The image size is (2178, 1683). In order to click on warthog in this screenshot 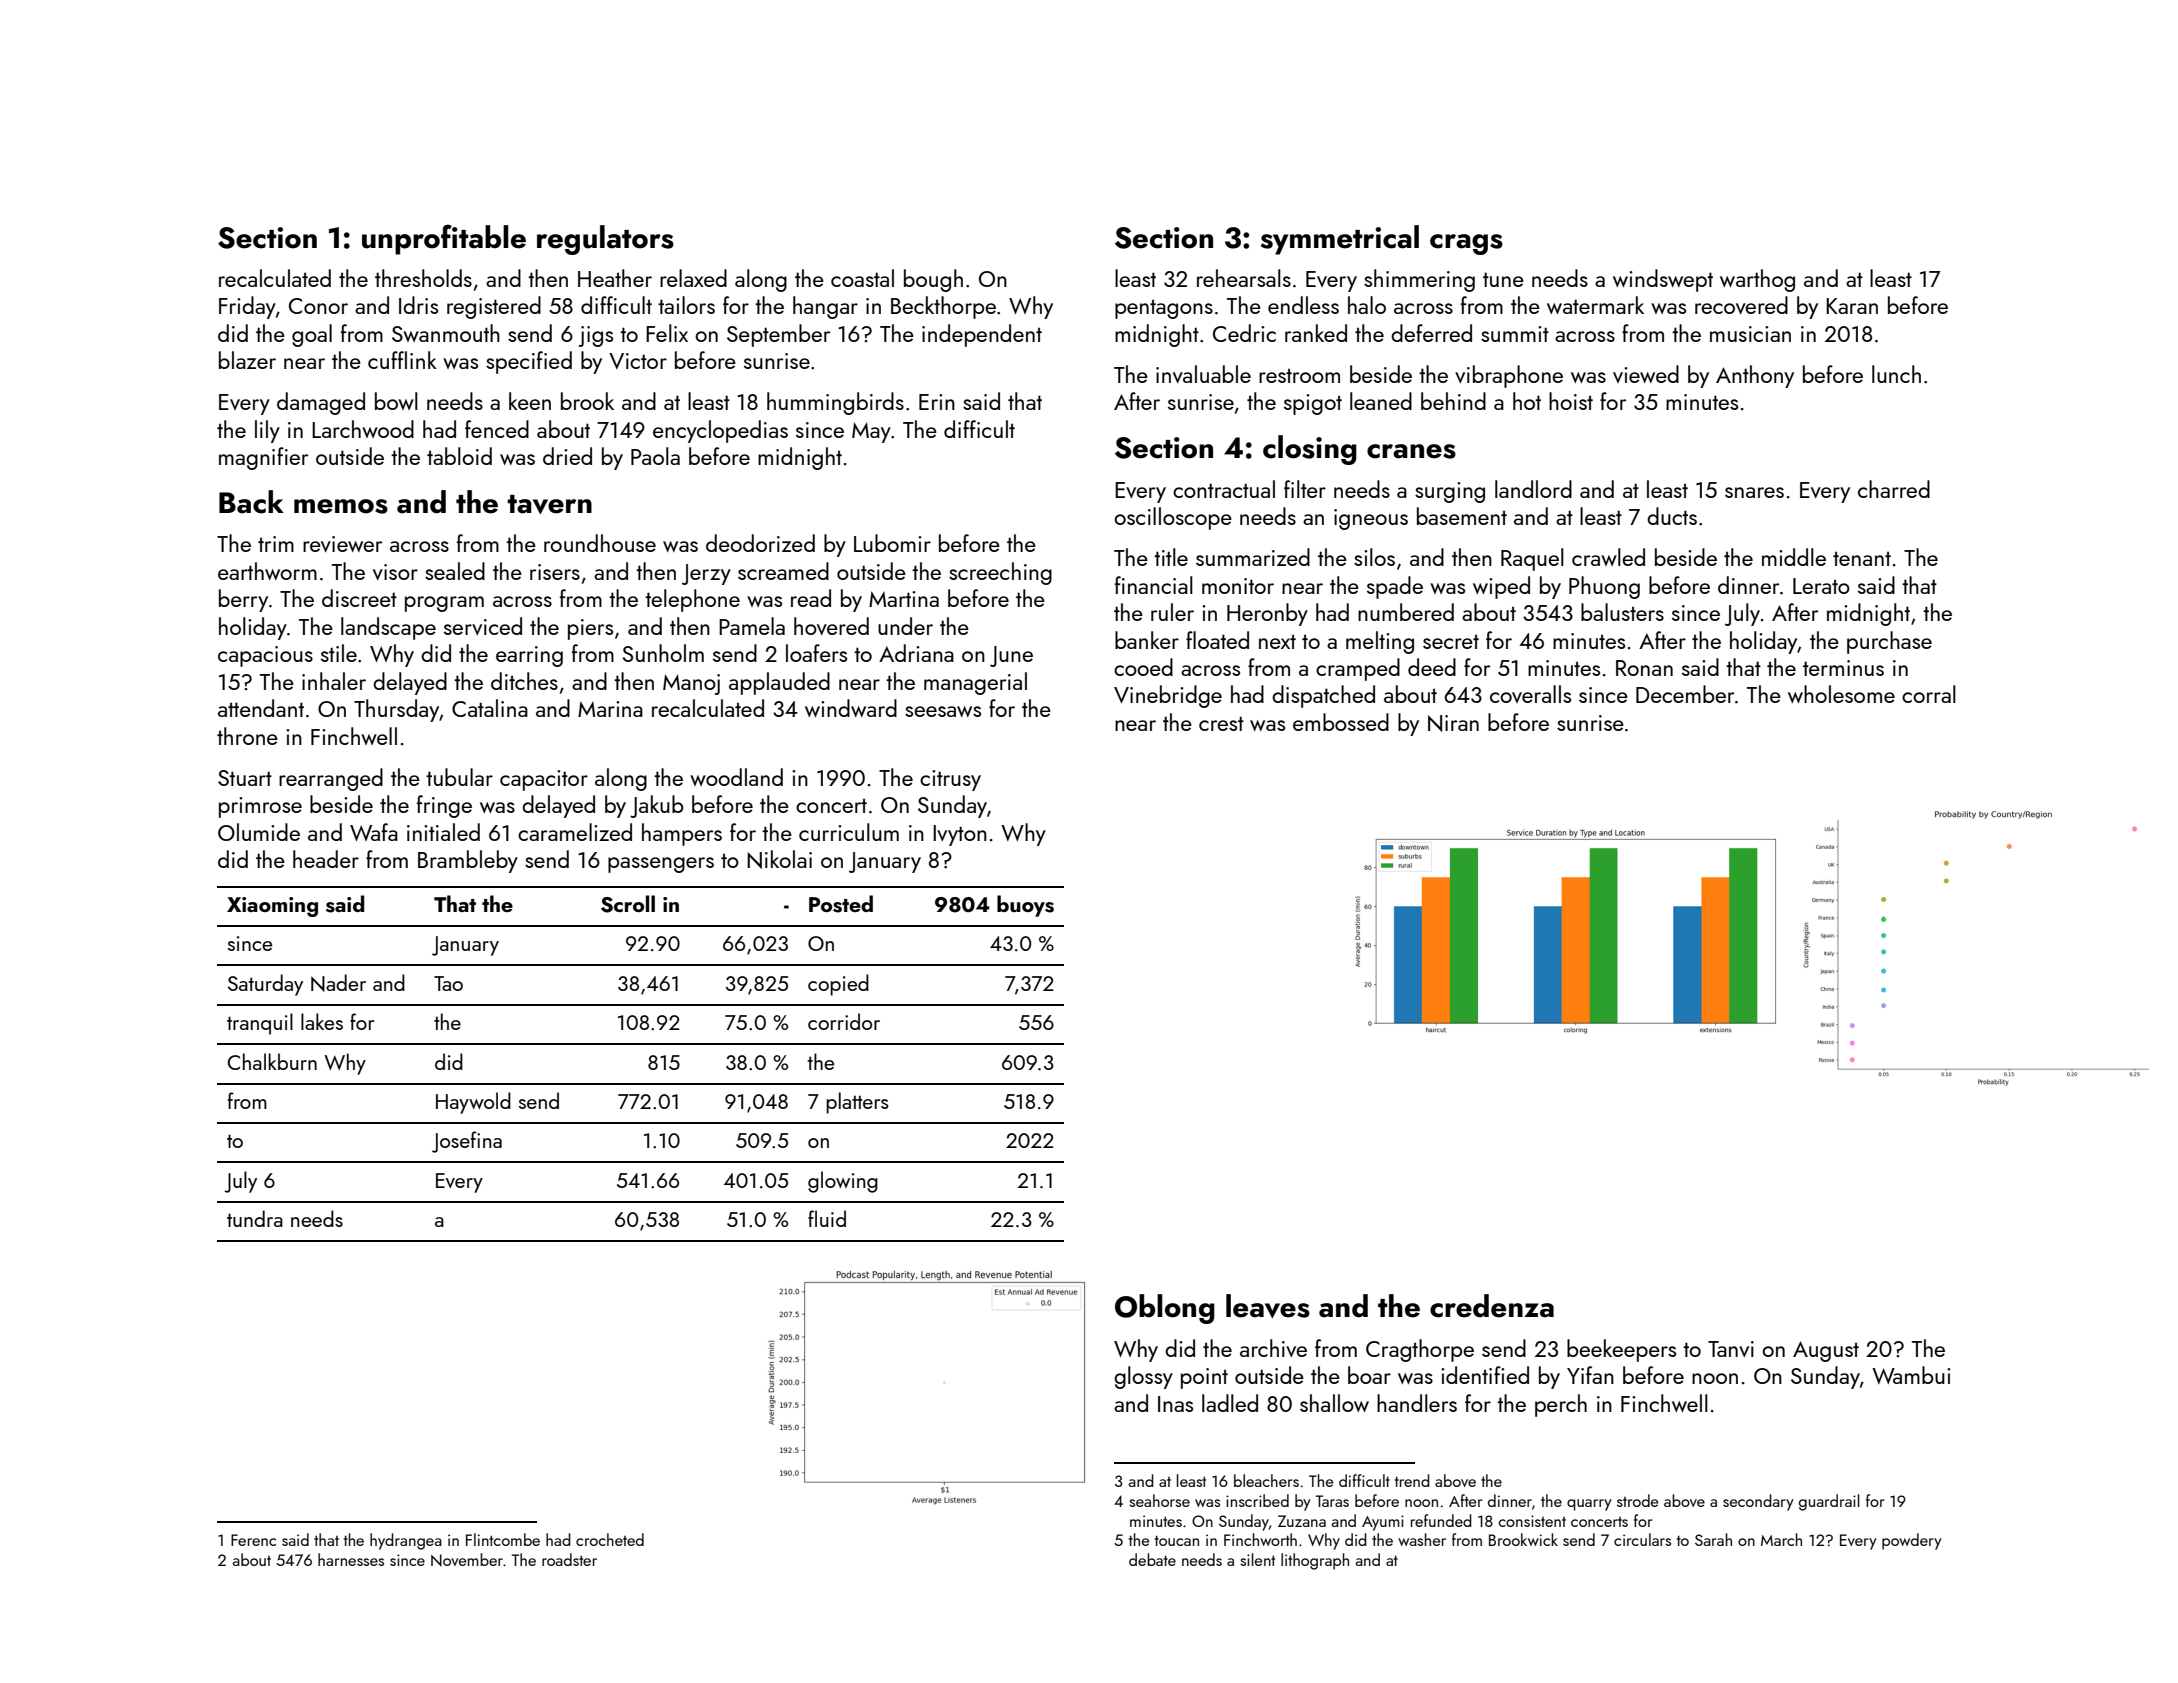, I will do `click(1757, 280)`.
